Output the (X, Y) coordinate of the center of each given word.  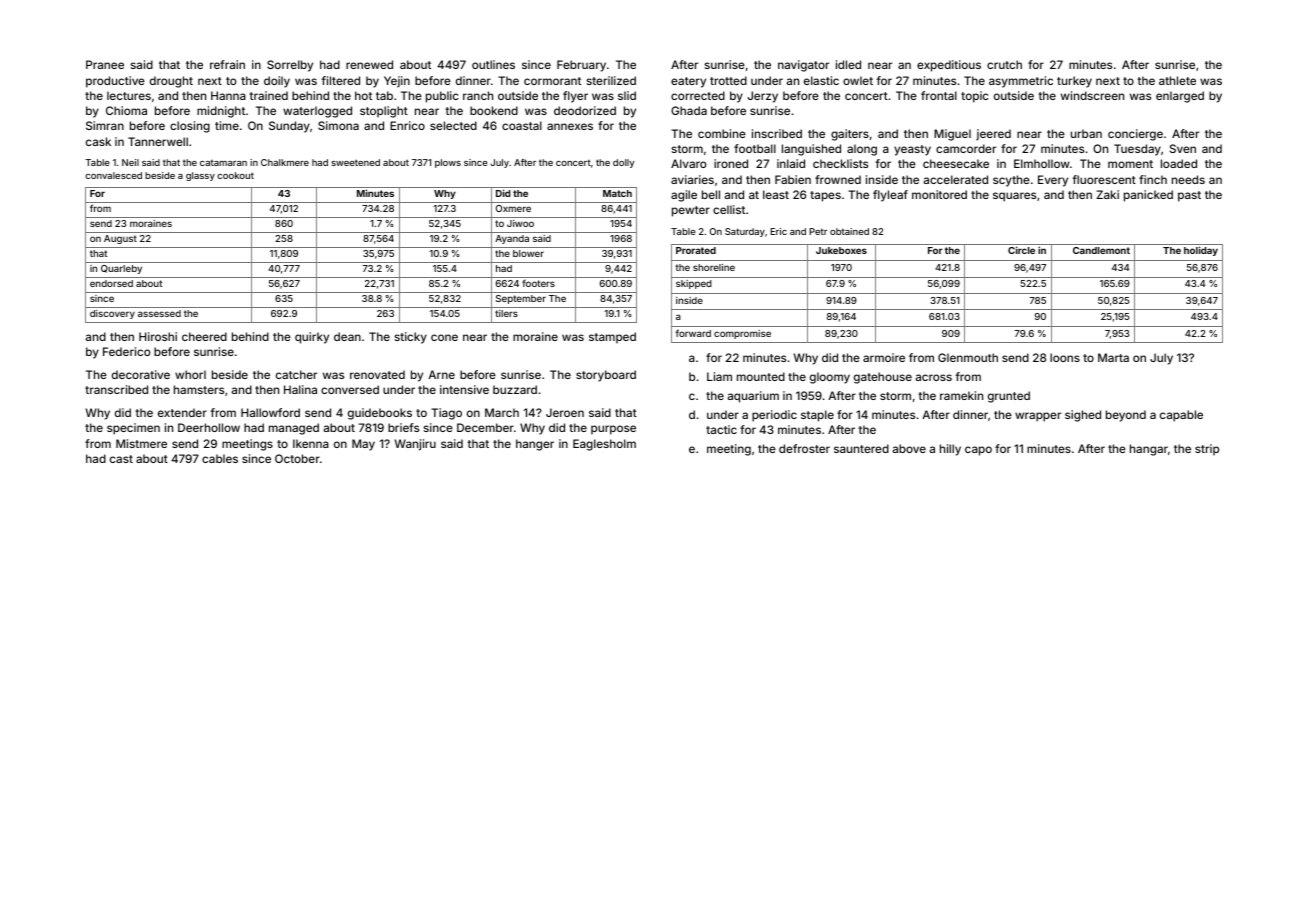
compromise (742, 334)
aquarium (753, 397)
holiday (1201, 251)
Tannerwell (158, 141)
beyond (1126, 416)
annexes (570, 126)
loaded (1179, 163)
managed (294, 429)
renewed (369, 64)
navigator (803, 66)
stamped (612, 337)
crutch (1004, 64)
